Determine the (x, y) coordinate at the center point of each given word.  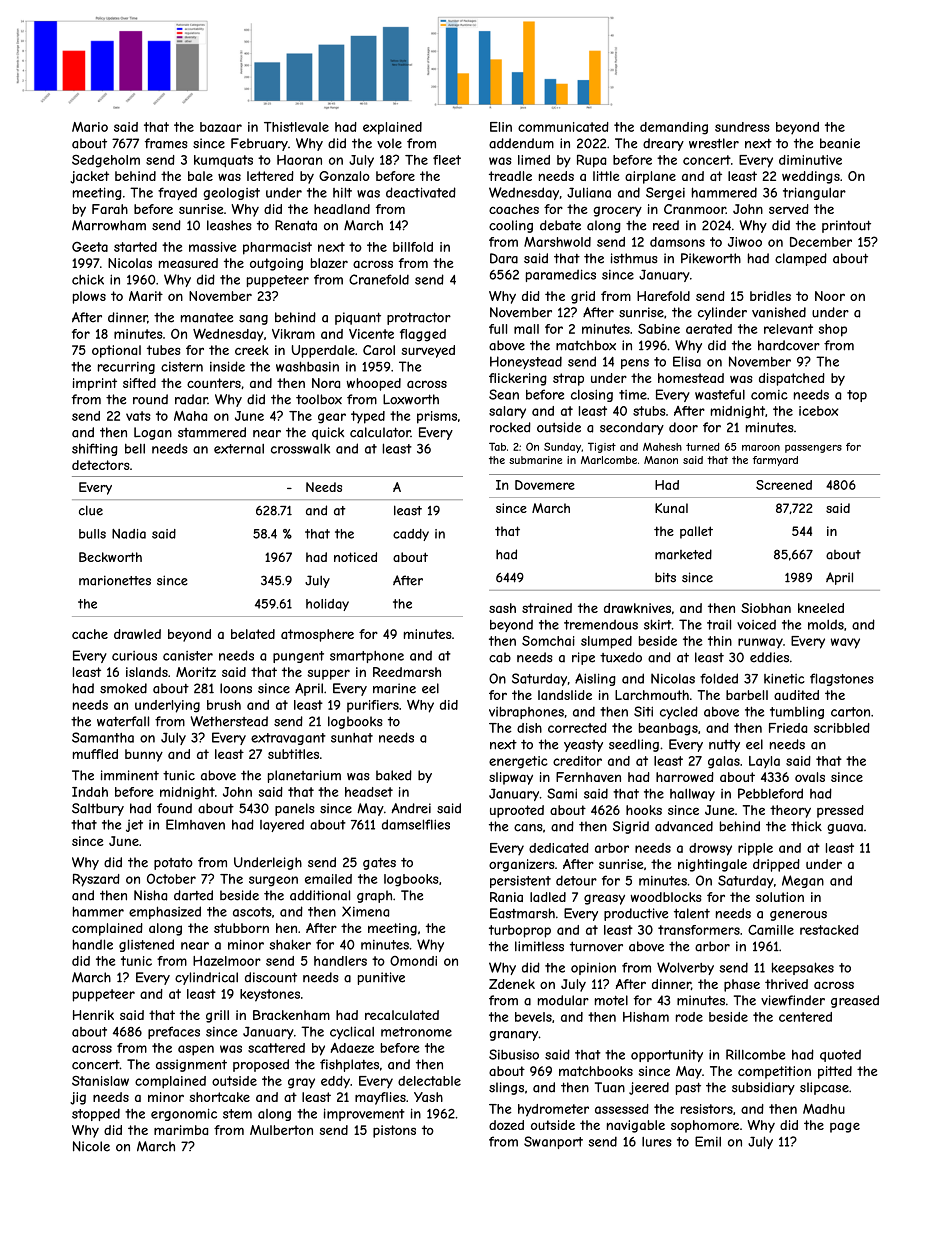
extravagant (288, 739)
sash (502, 608)
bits (665, 577)
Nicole (91, 1146)
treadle (510, 176)
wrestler (714, 143)
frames (166, 143)
